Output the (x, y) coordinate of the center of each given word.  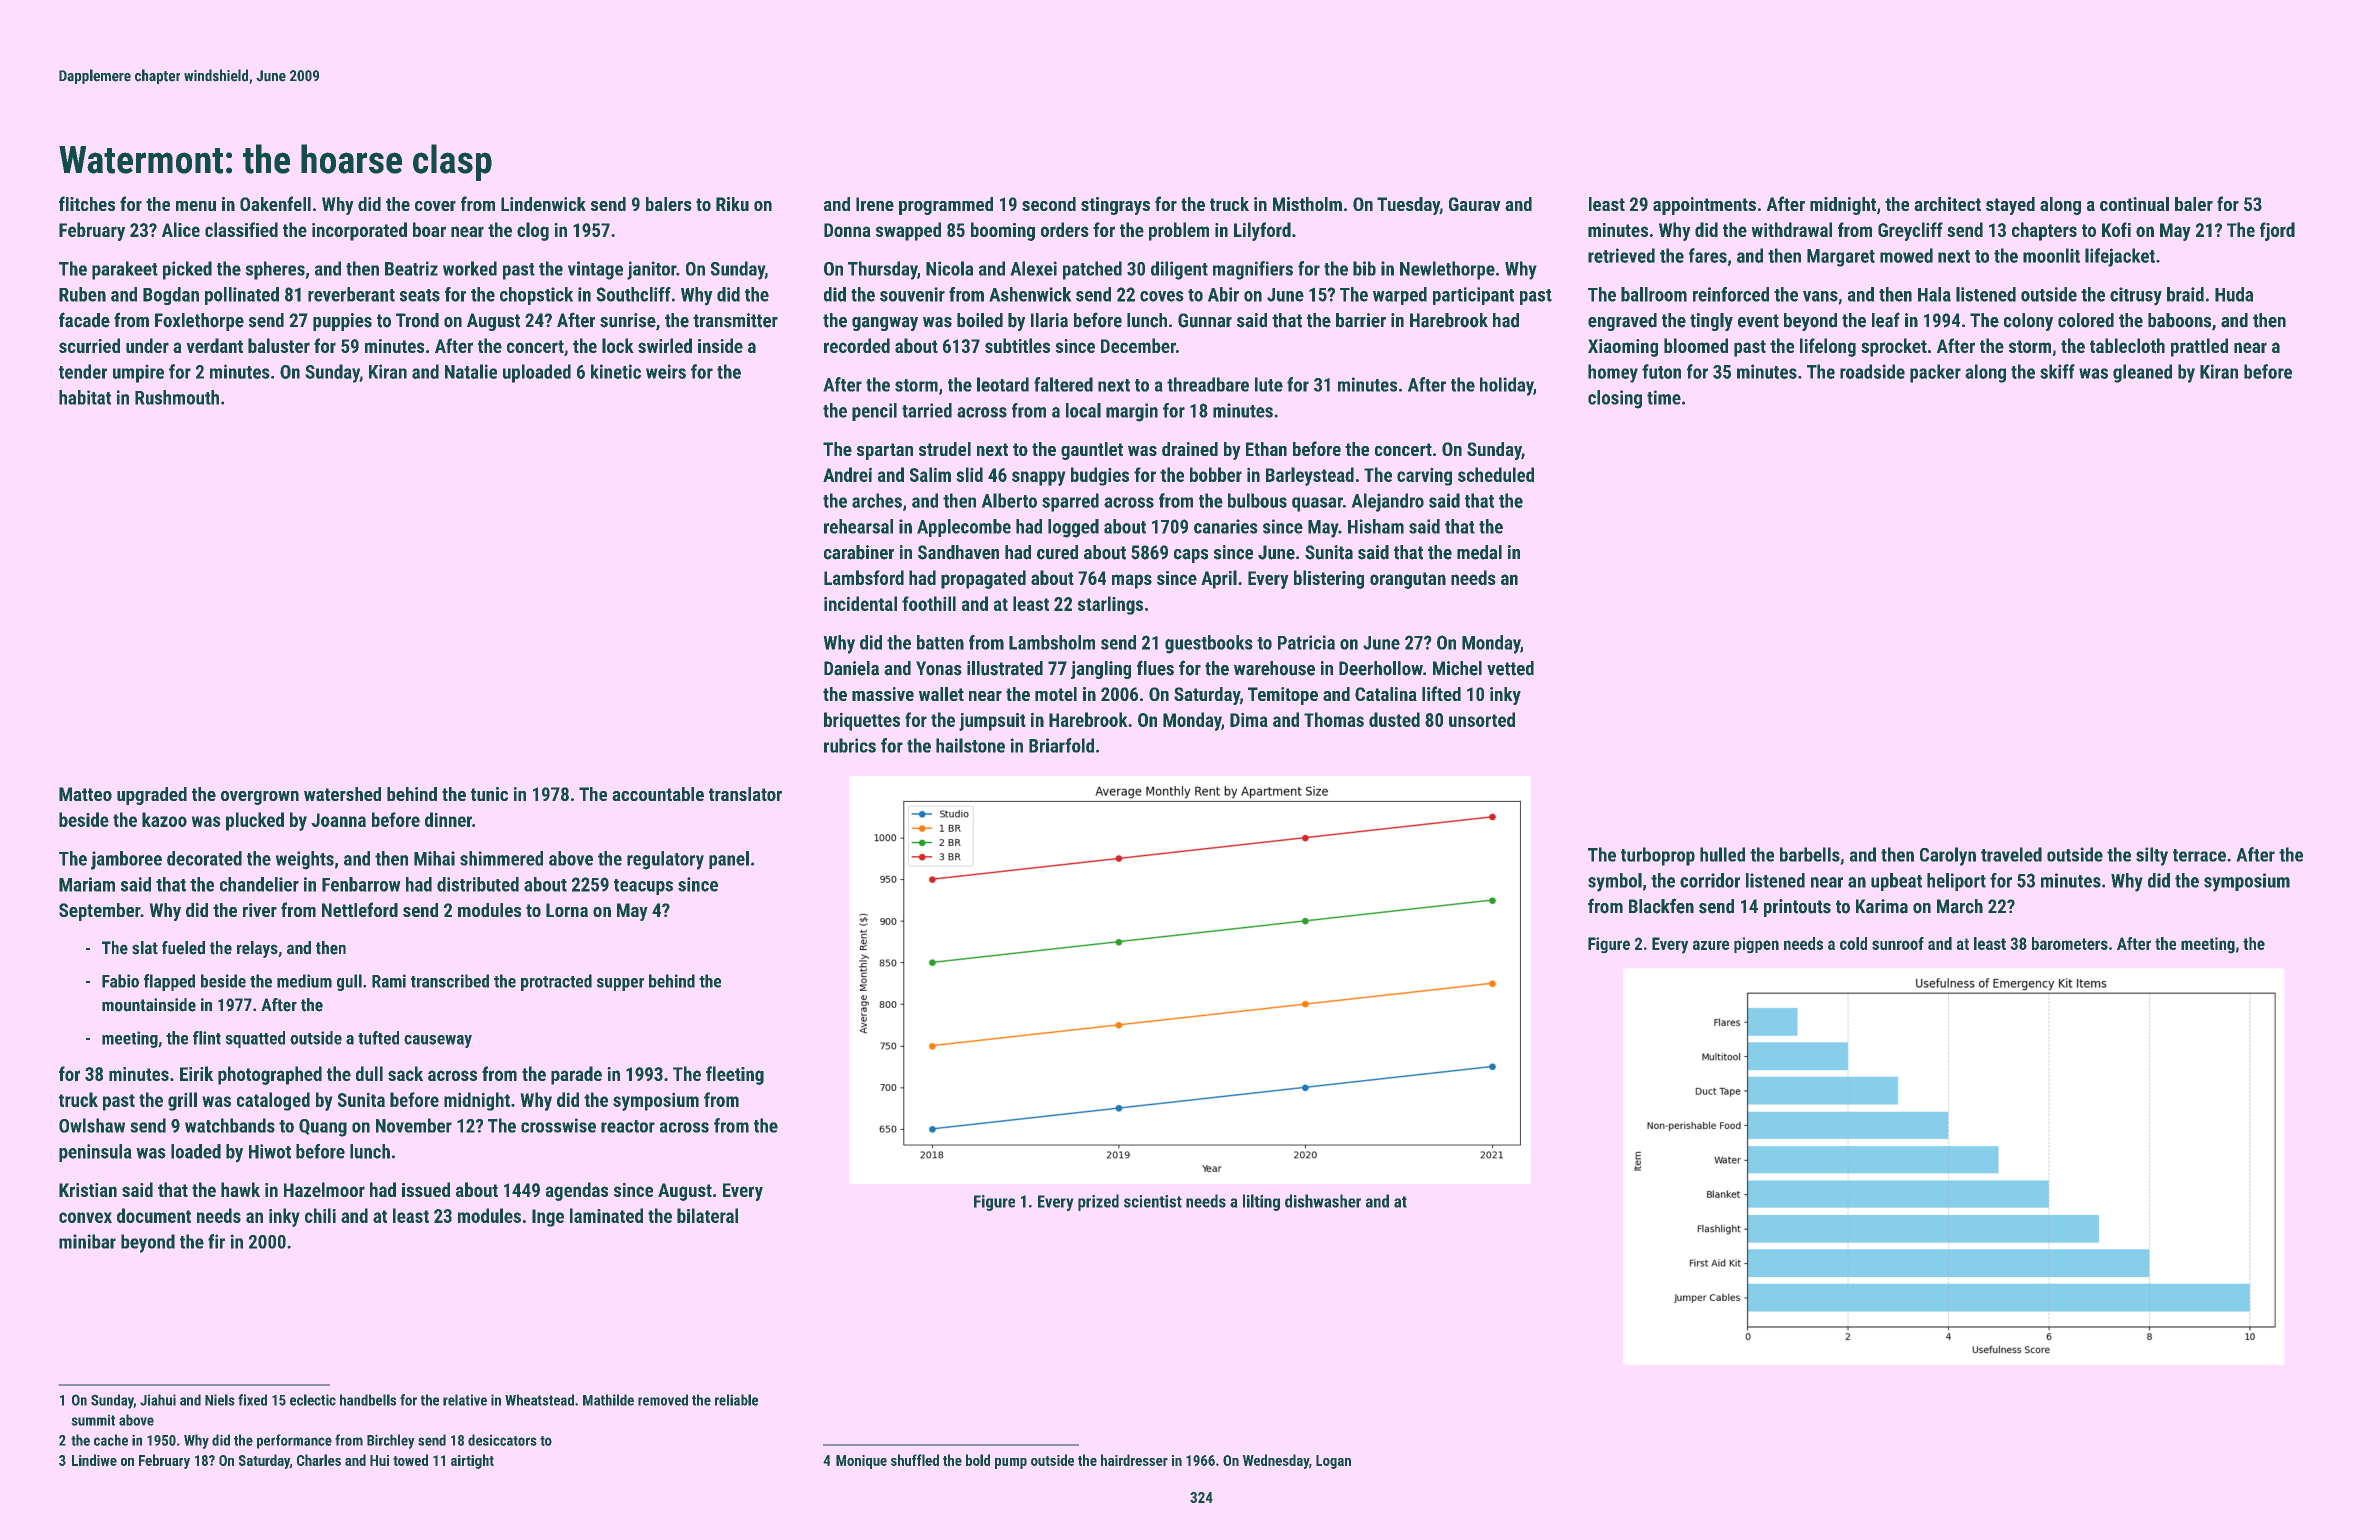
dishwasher (1323, 1201)
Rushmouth (177, 397)
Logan (1333, 1462)
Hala (1934, 294)
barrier (1361, 320)
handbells (368, 1400)
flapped (169, 982)
